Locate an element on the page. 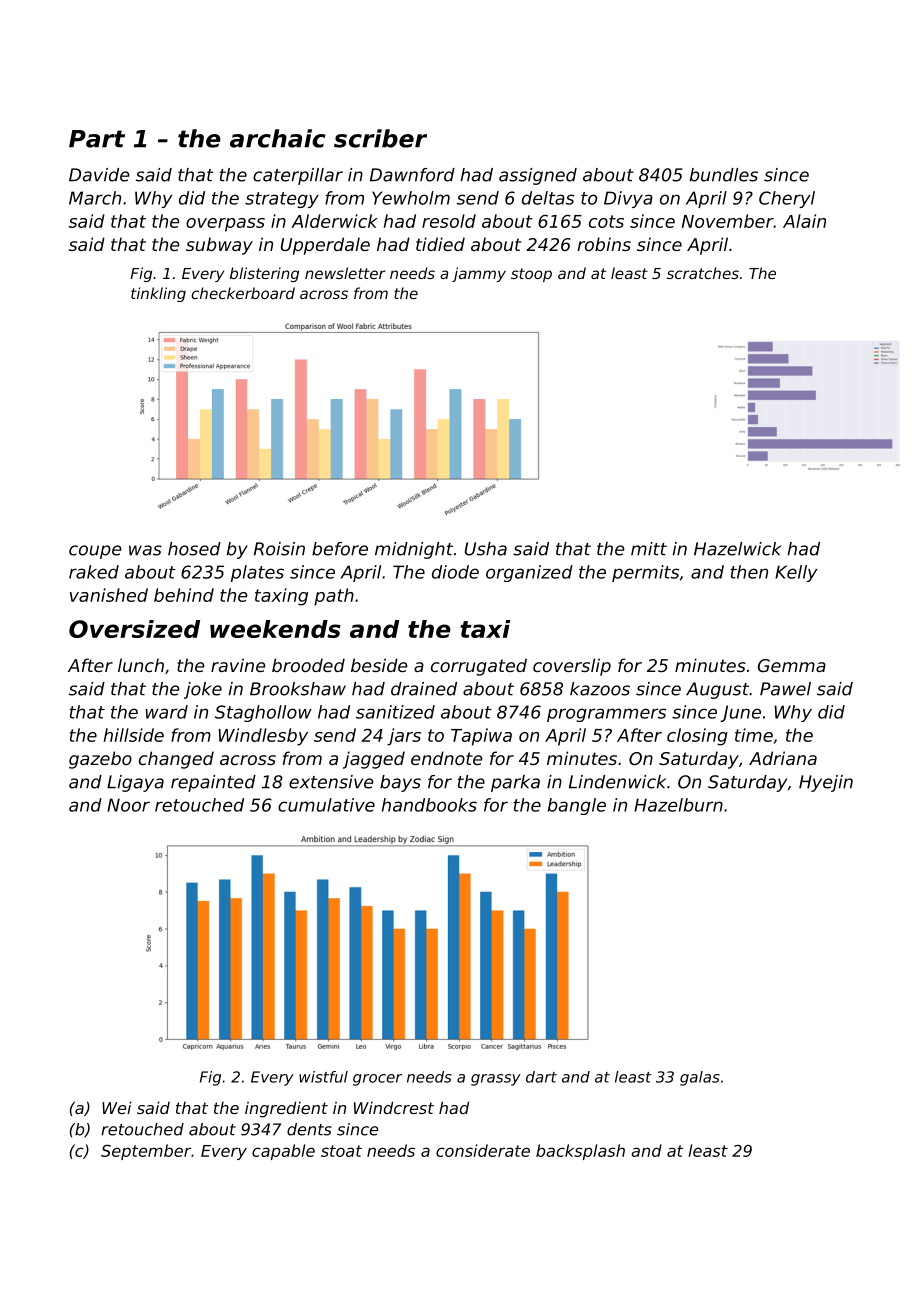 This document has width=924, height=1314. stoop is located at coordinates (531, 275).
